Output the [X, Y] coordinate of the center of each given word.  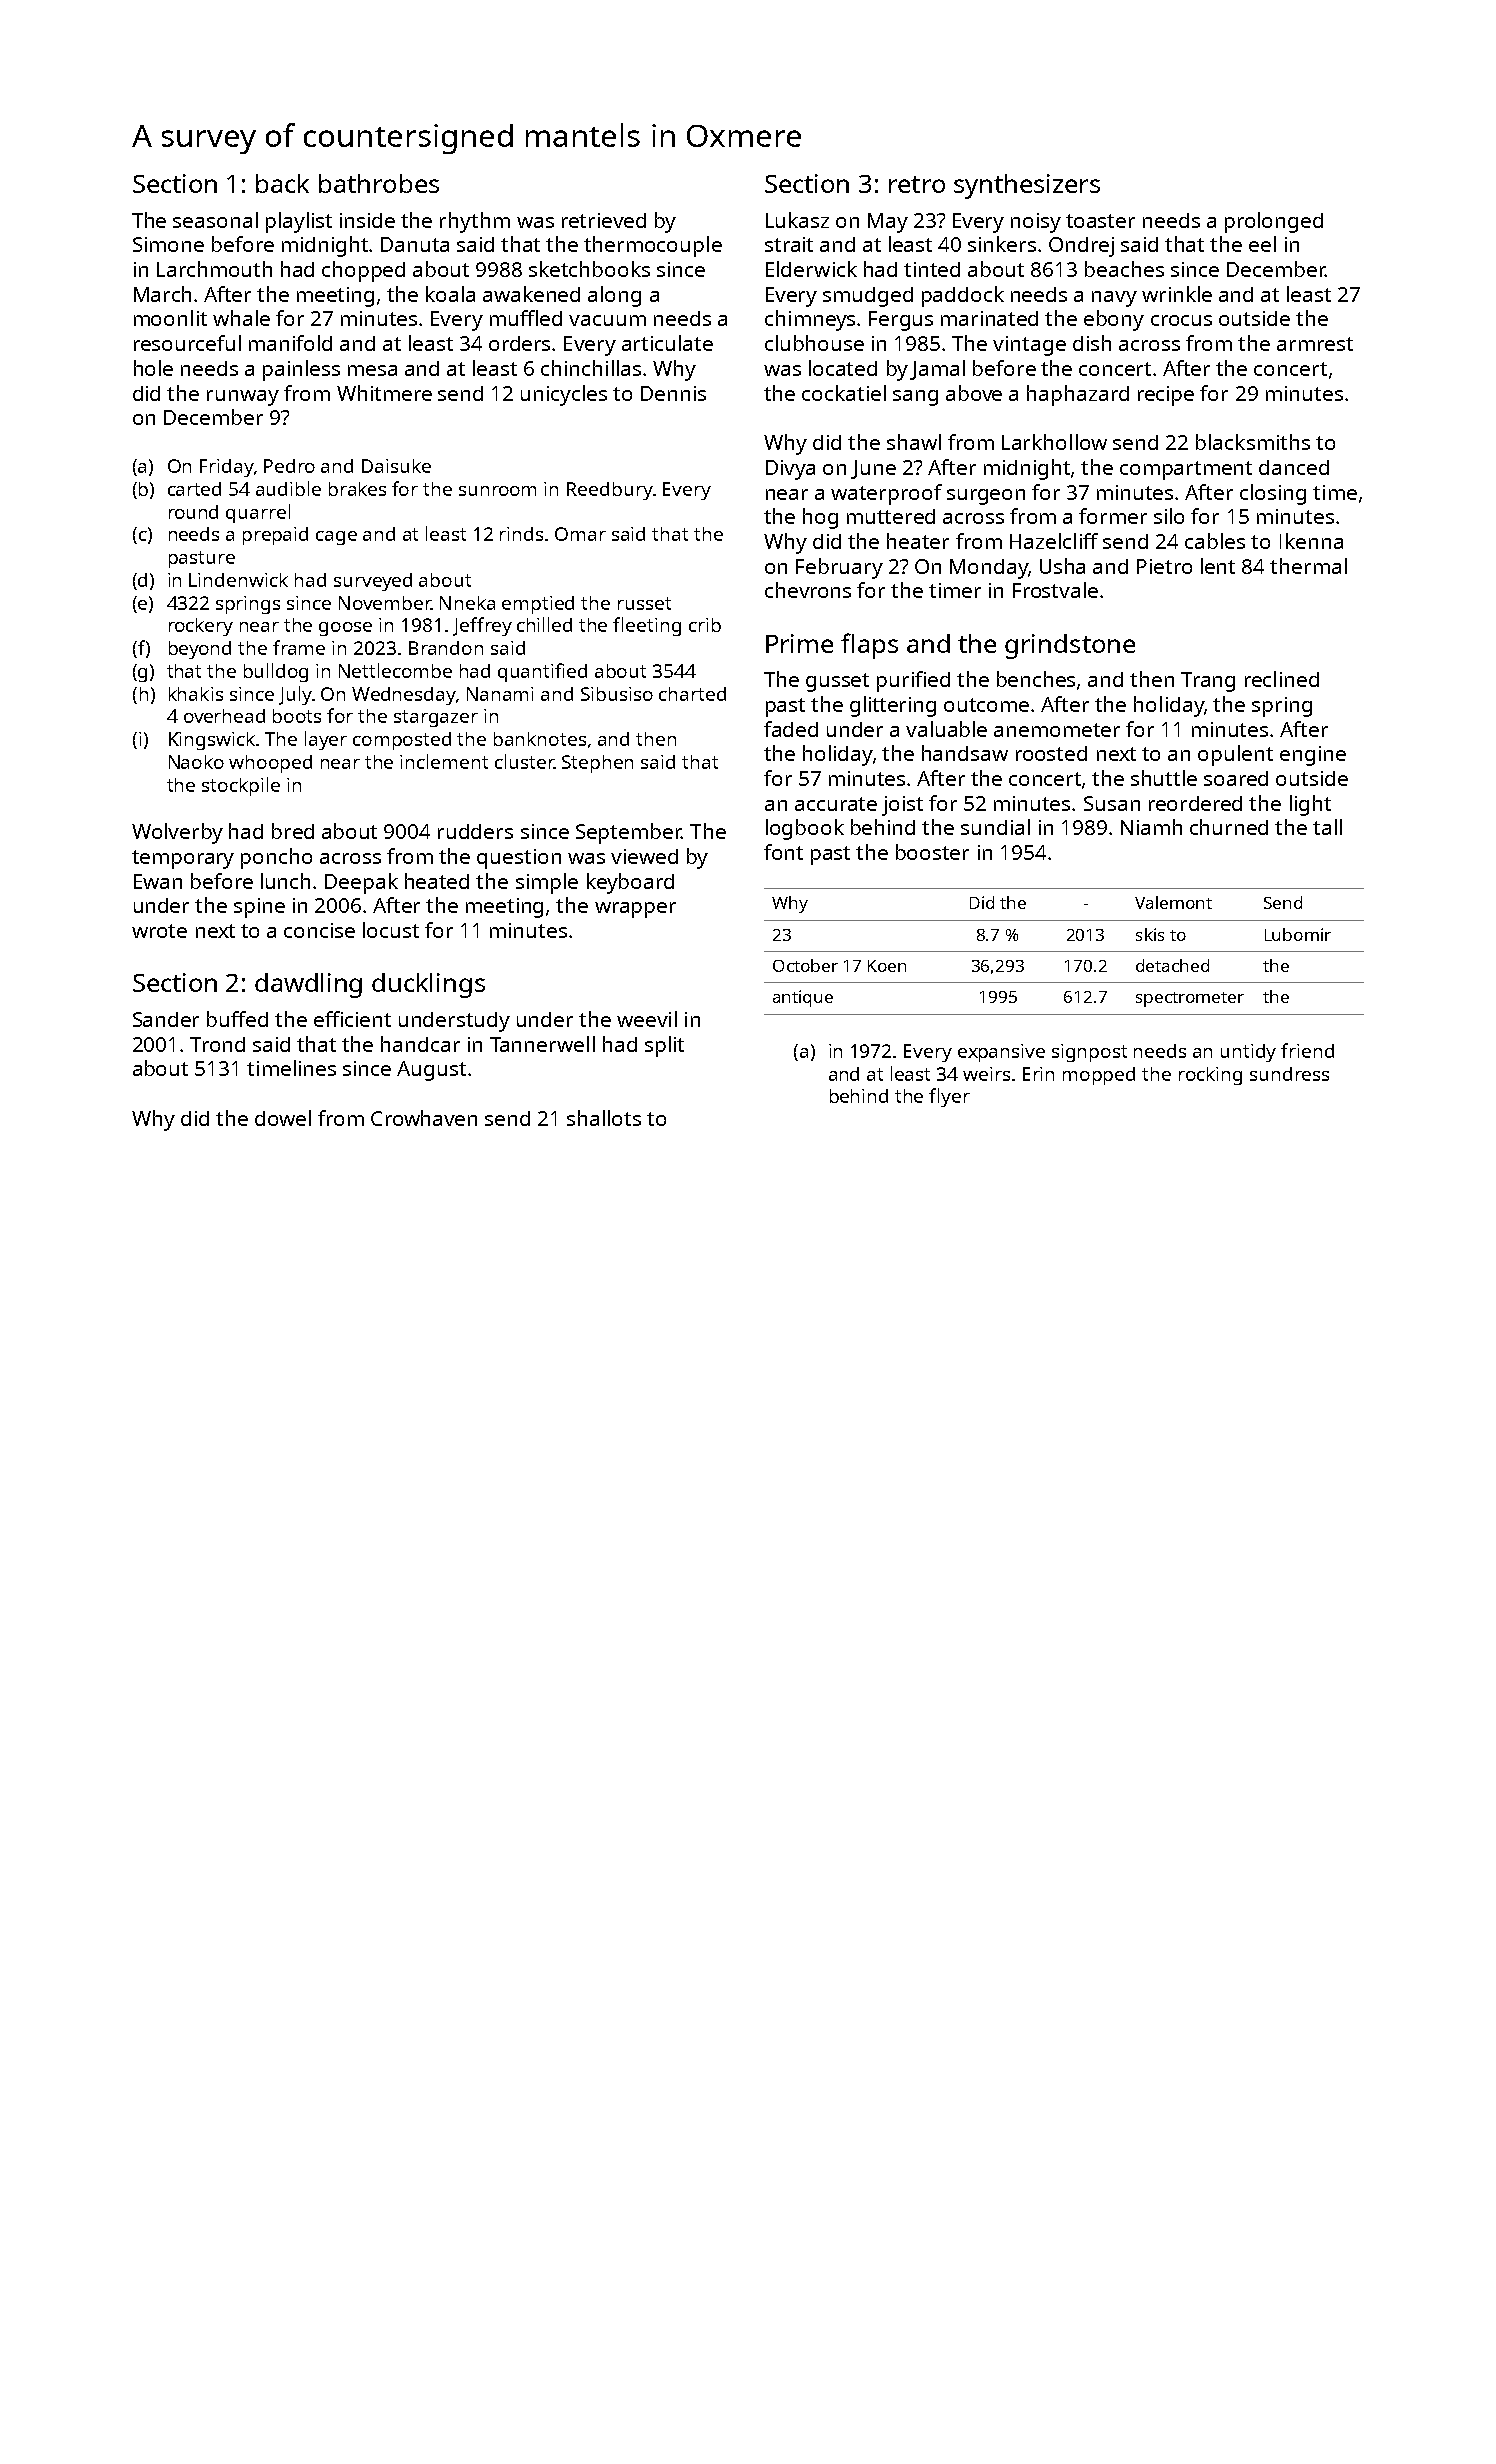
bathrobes [379, 183]
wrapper [635, 910]
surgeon [986, 497]
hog [820, 518]
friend [1307, 1050]
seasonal [215, 220]
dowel [283, 1118]
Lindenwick [238, 580]
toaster [1100, 221]
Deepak [361, 883]
